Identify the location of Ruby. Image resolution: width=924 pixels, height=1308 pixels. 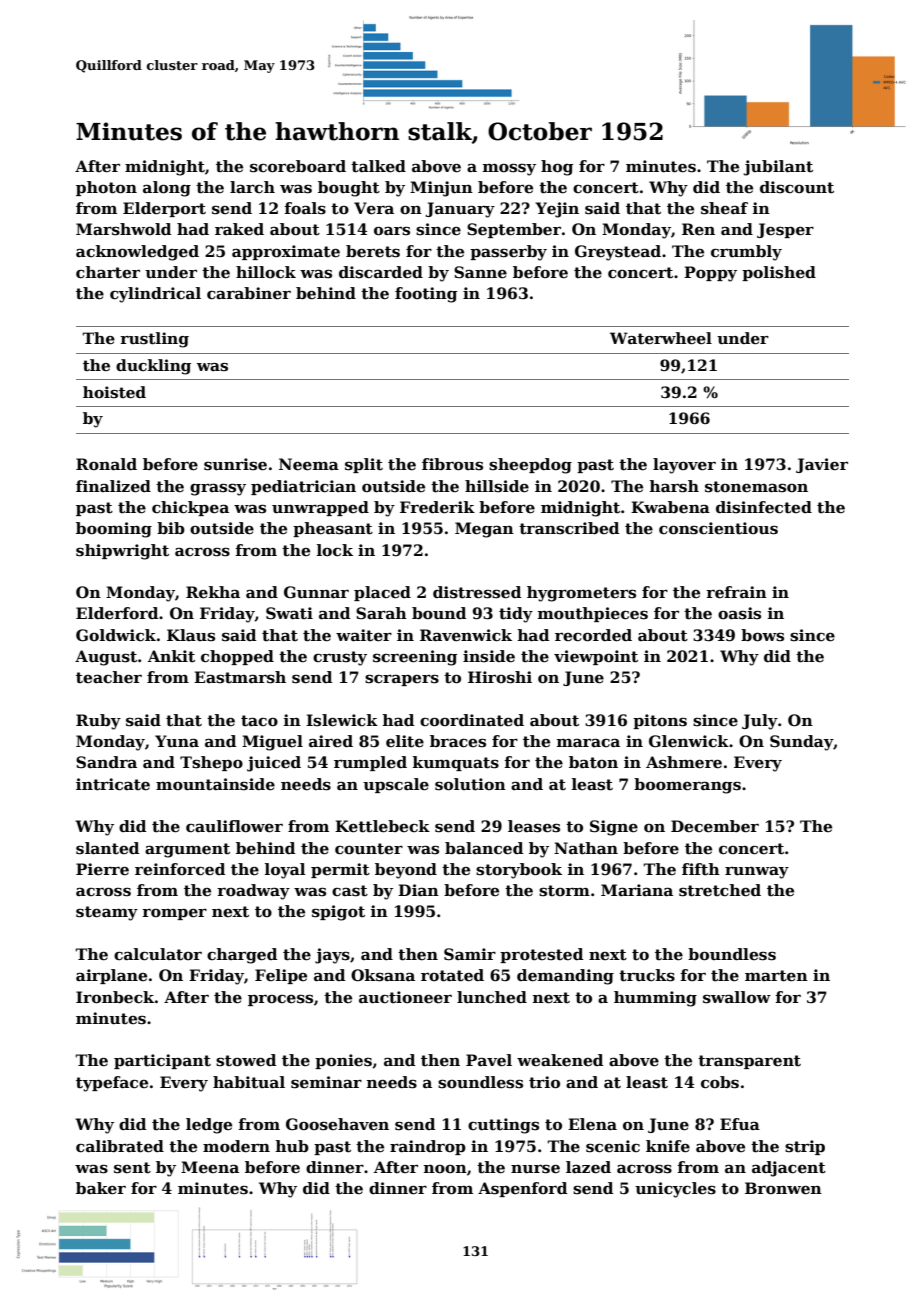
(98, 722).
